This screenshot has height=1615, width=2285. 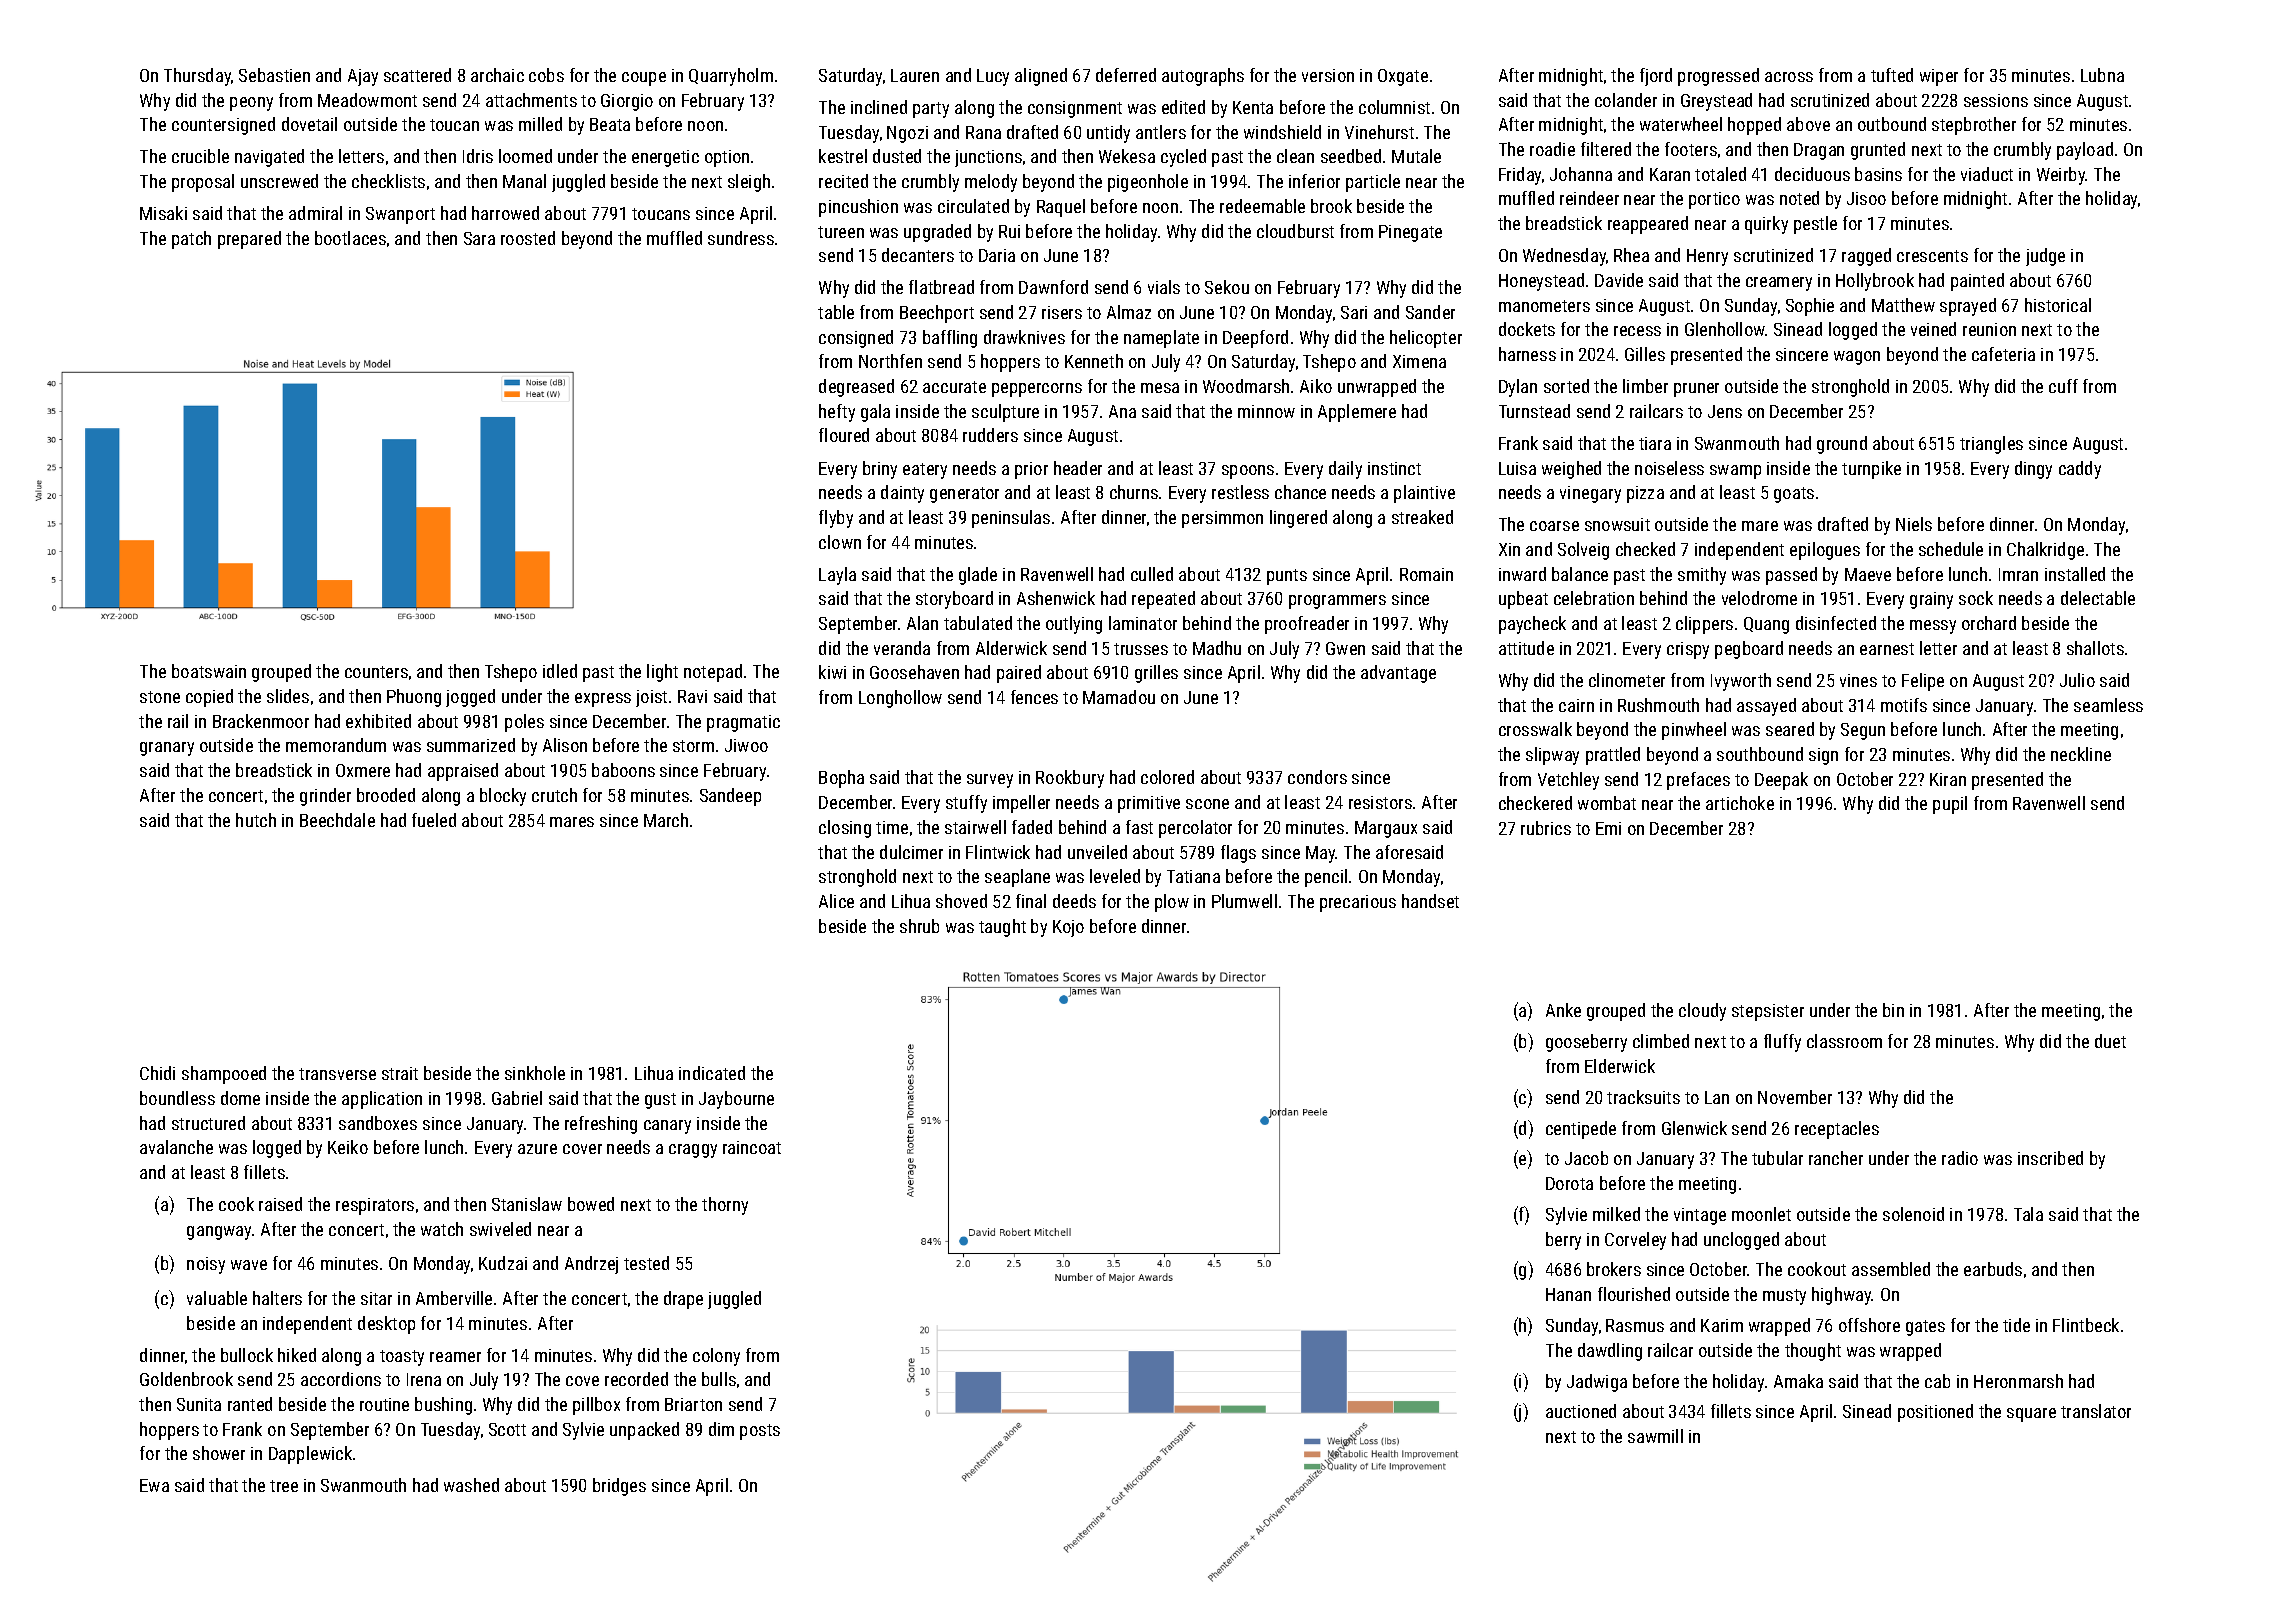 I want to click on waterwheel, so click(x=1681, y=124).
